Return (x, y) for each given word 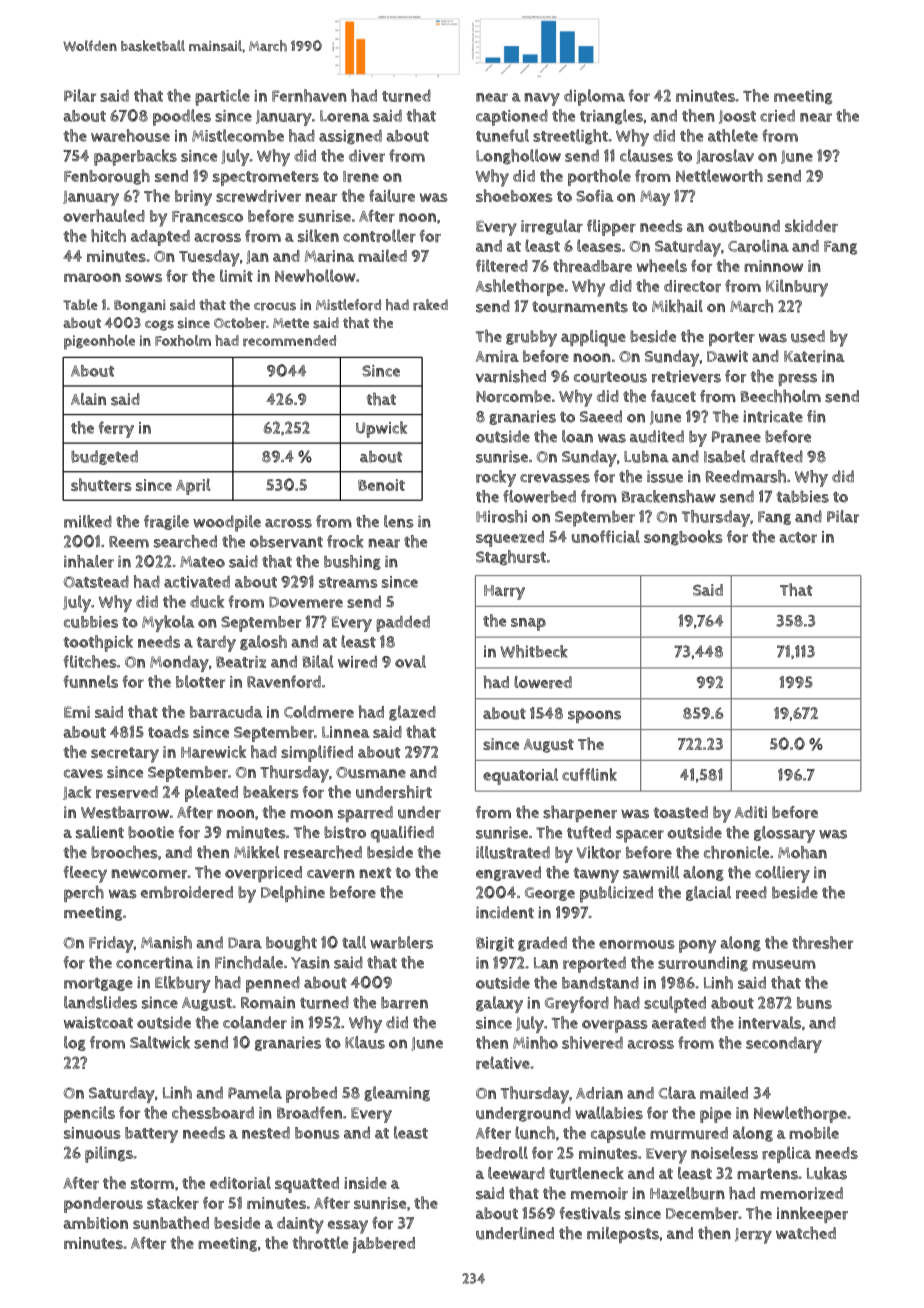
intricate (773, 416)
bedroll (502, 1153)
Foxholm (183, 340)
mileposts (623, 1235)
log (75, 1043)
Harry (504, 592)
